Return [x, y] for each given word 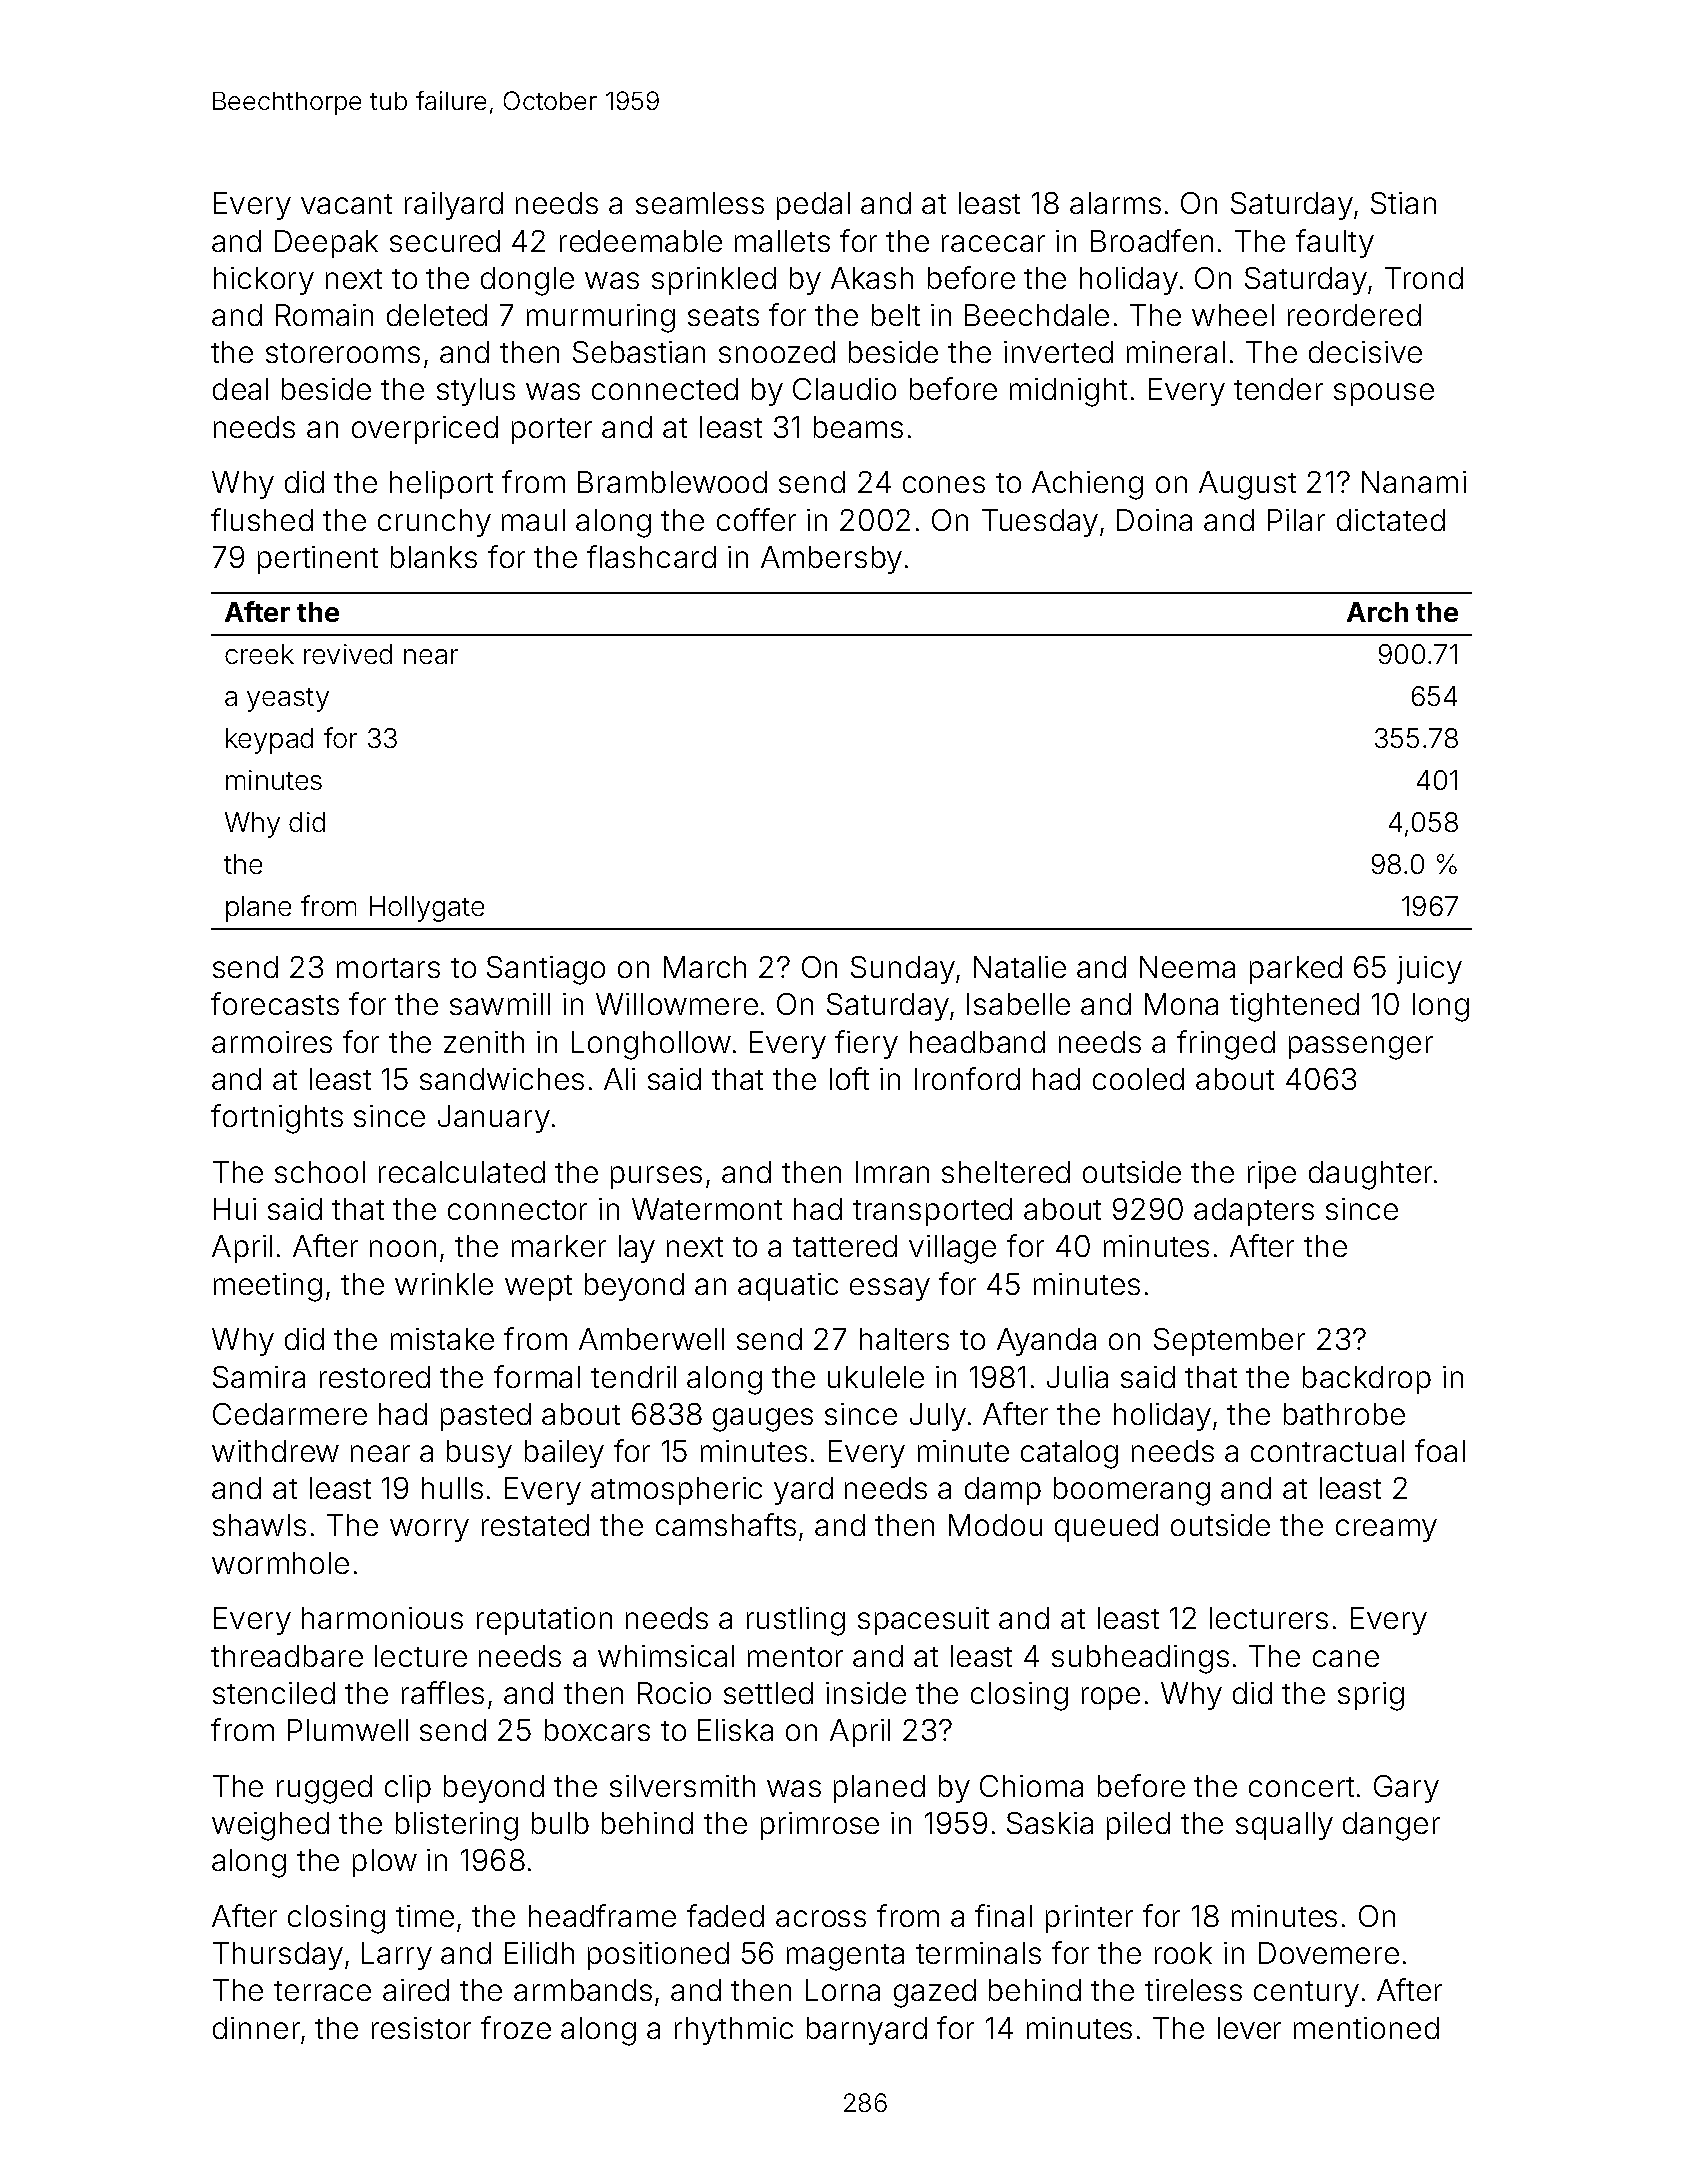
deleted [437, 315]
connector [517, 1210]
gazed [935, 1993]
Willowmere [677, 1004]
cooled [1138, 1079]
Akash [872, 278]
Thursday [278, 1956]
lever [1249, 2028]
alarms [1115, 203]
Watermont [707, 1209]
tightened [1294, 1007]
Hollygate [427, 909]
